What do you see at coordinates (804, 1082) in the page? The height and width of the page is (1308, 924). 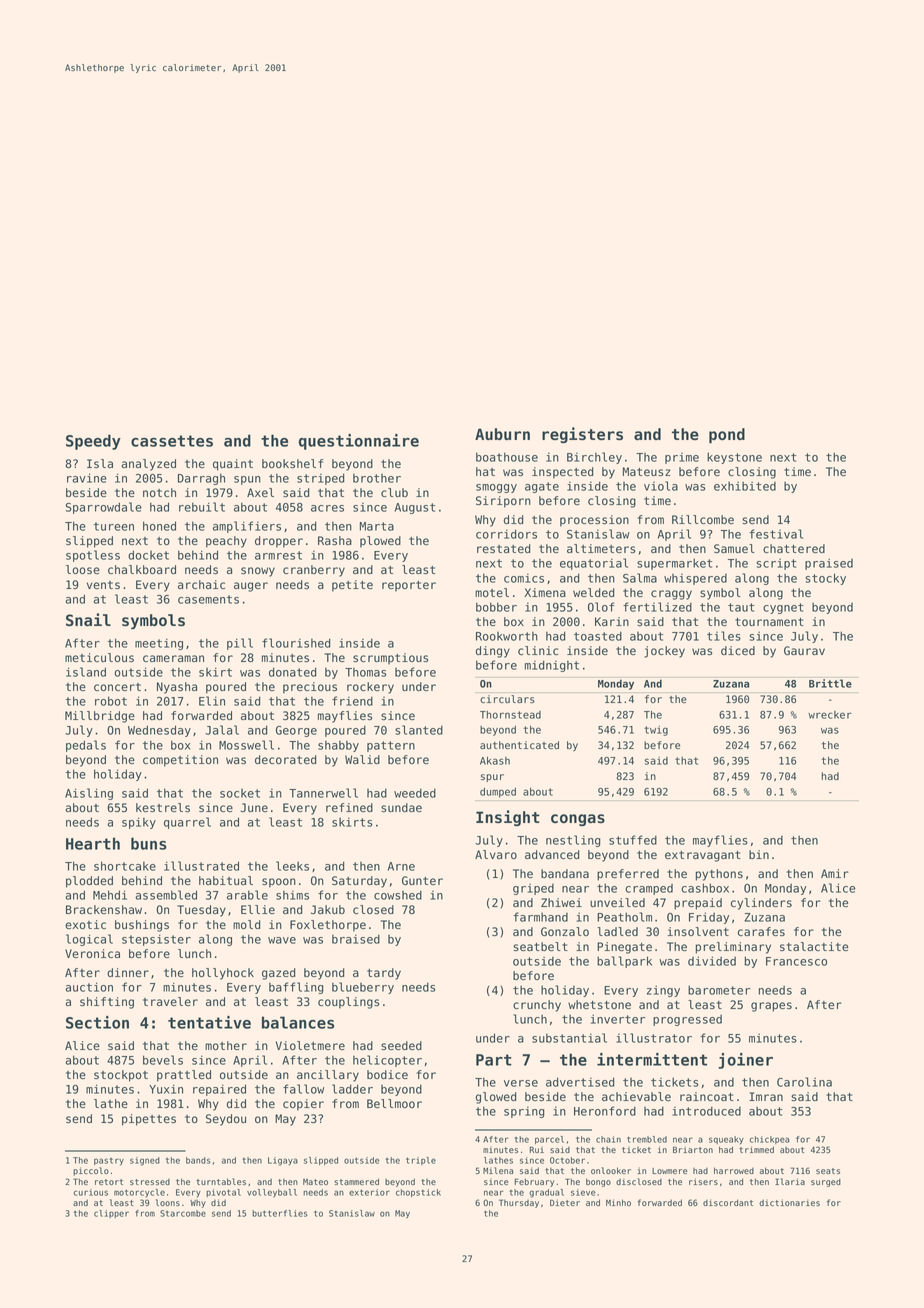 I see `Carolina` at bounding box center [804, 1082].
